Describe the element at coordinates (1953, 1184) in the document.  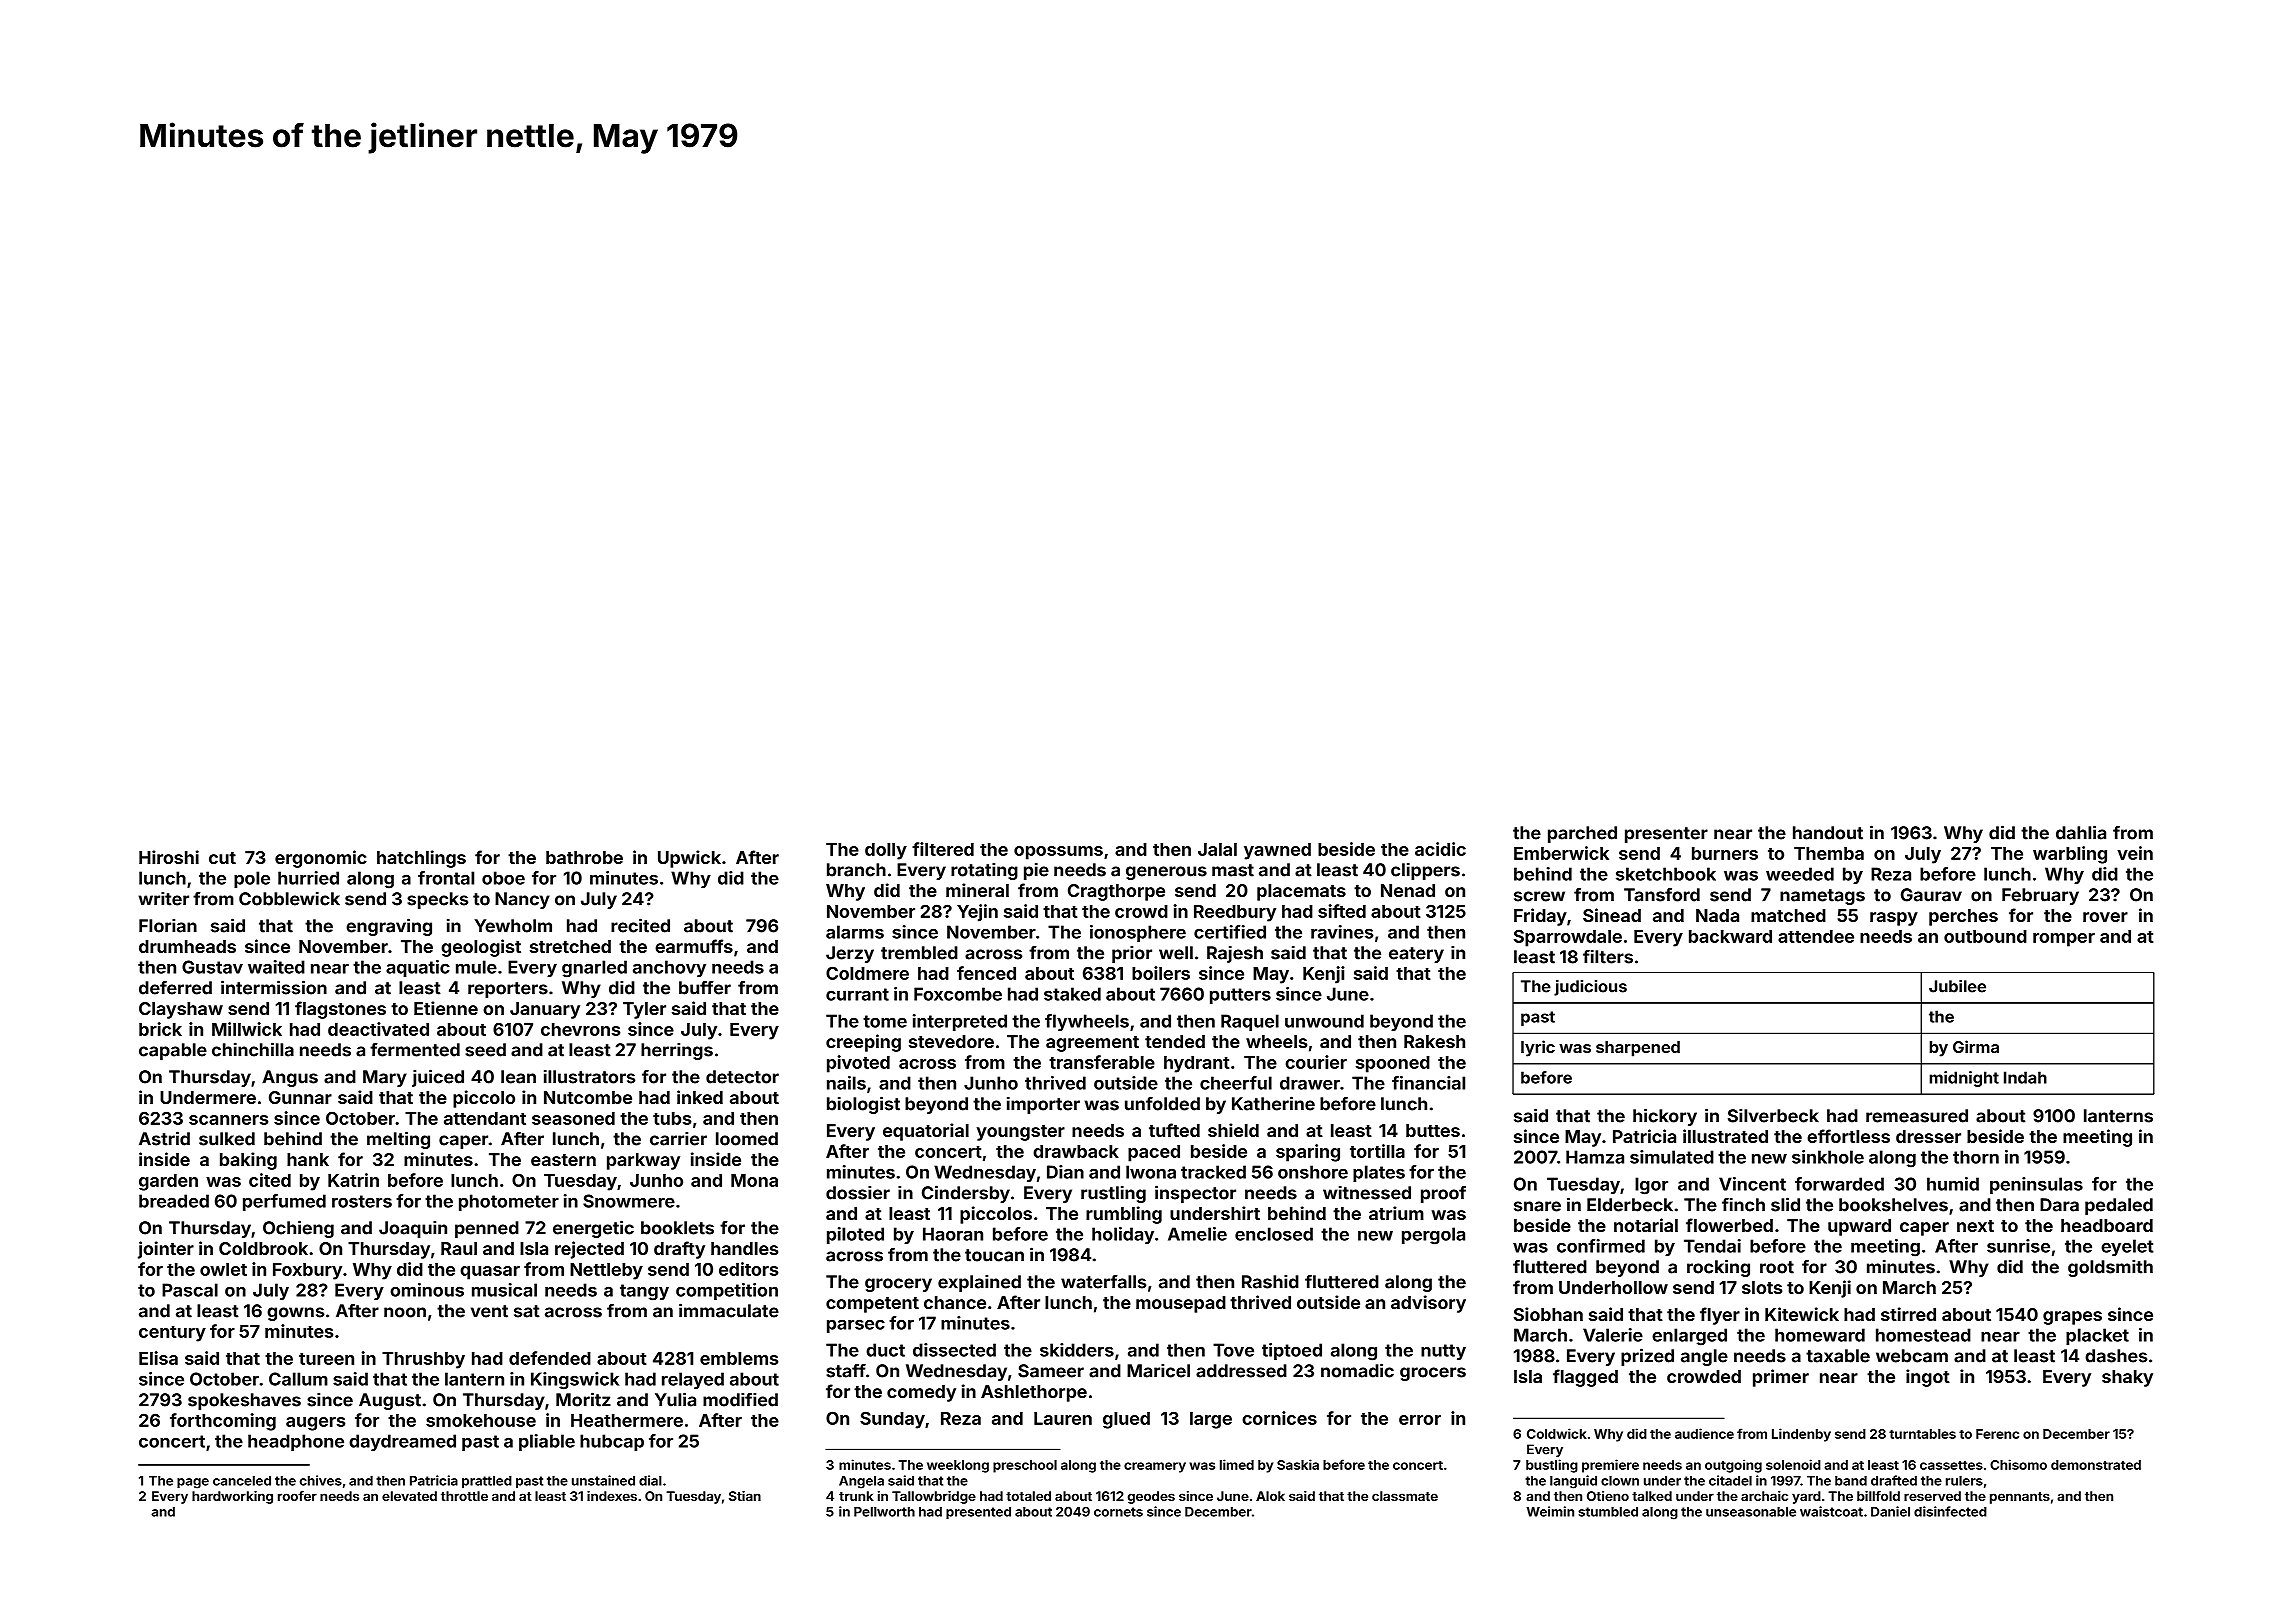
I see `humid` at that location.
